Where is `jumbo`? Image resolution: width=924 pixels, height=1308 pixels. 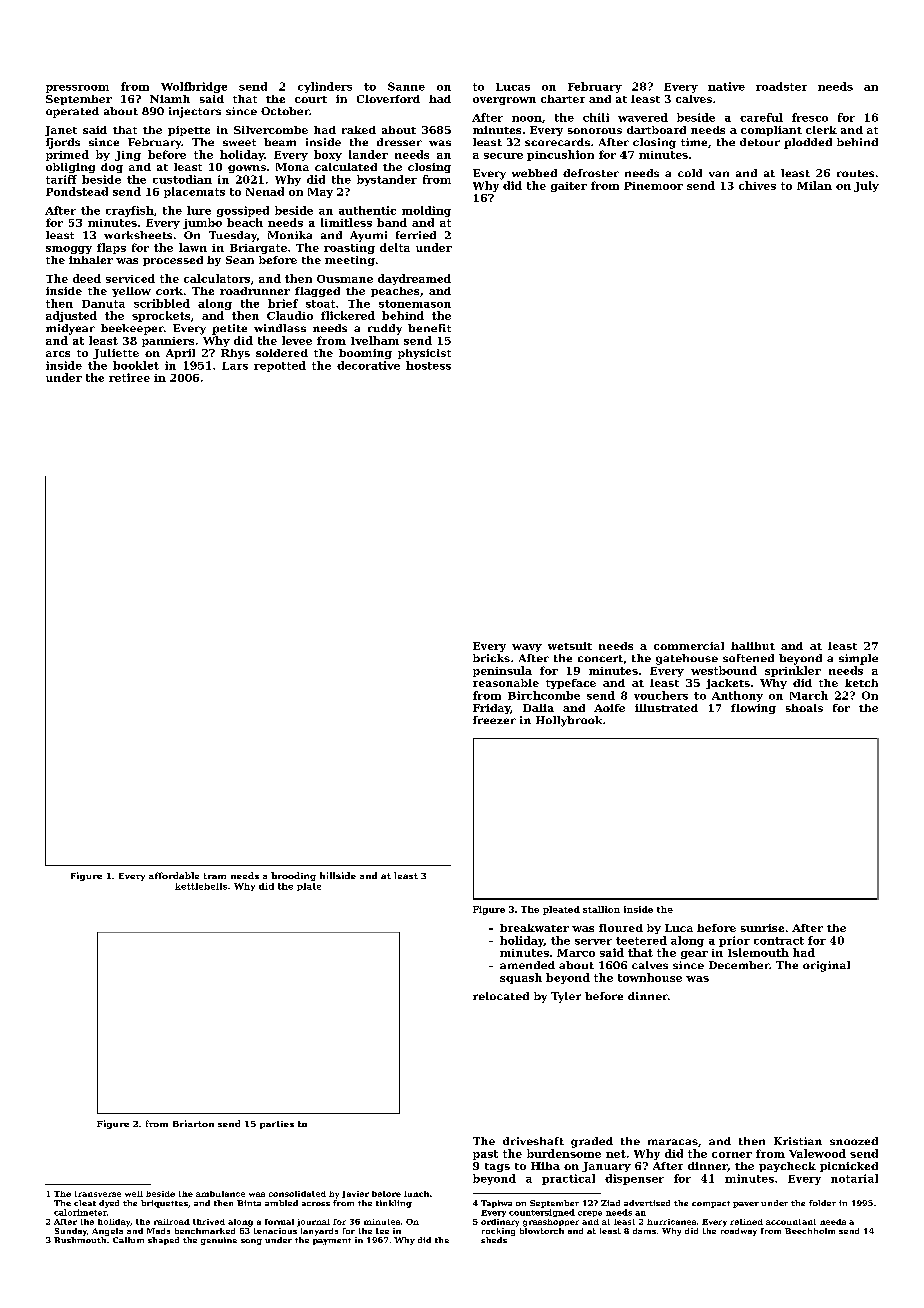 jumbo is located at coordinates (202, 223).
